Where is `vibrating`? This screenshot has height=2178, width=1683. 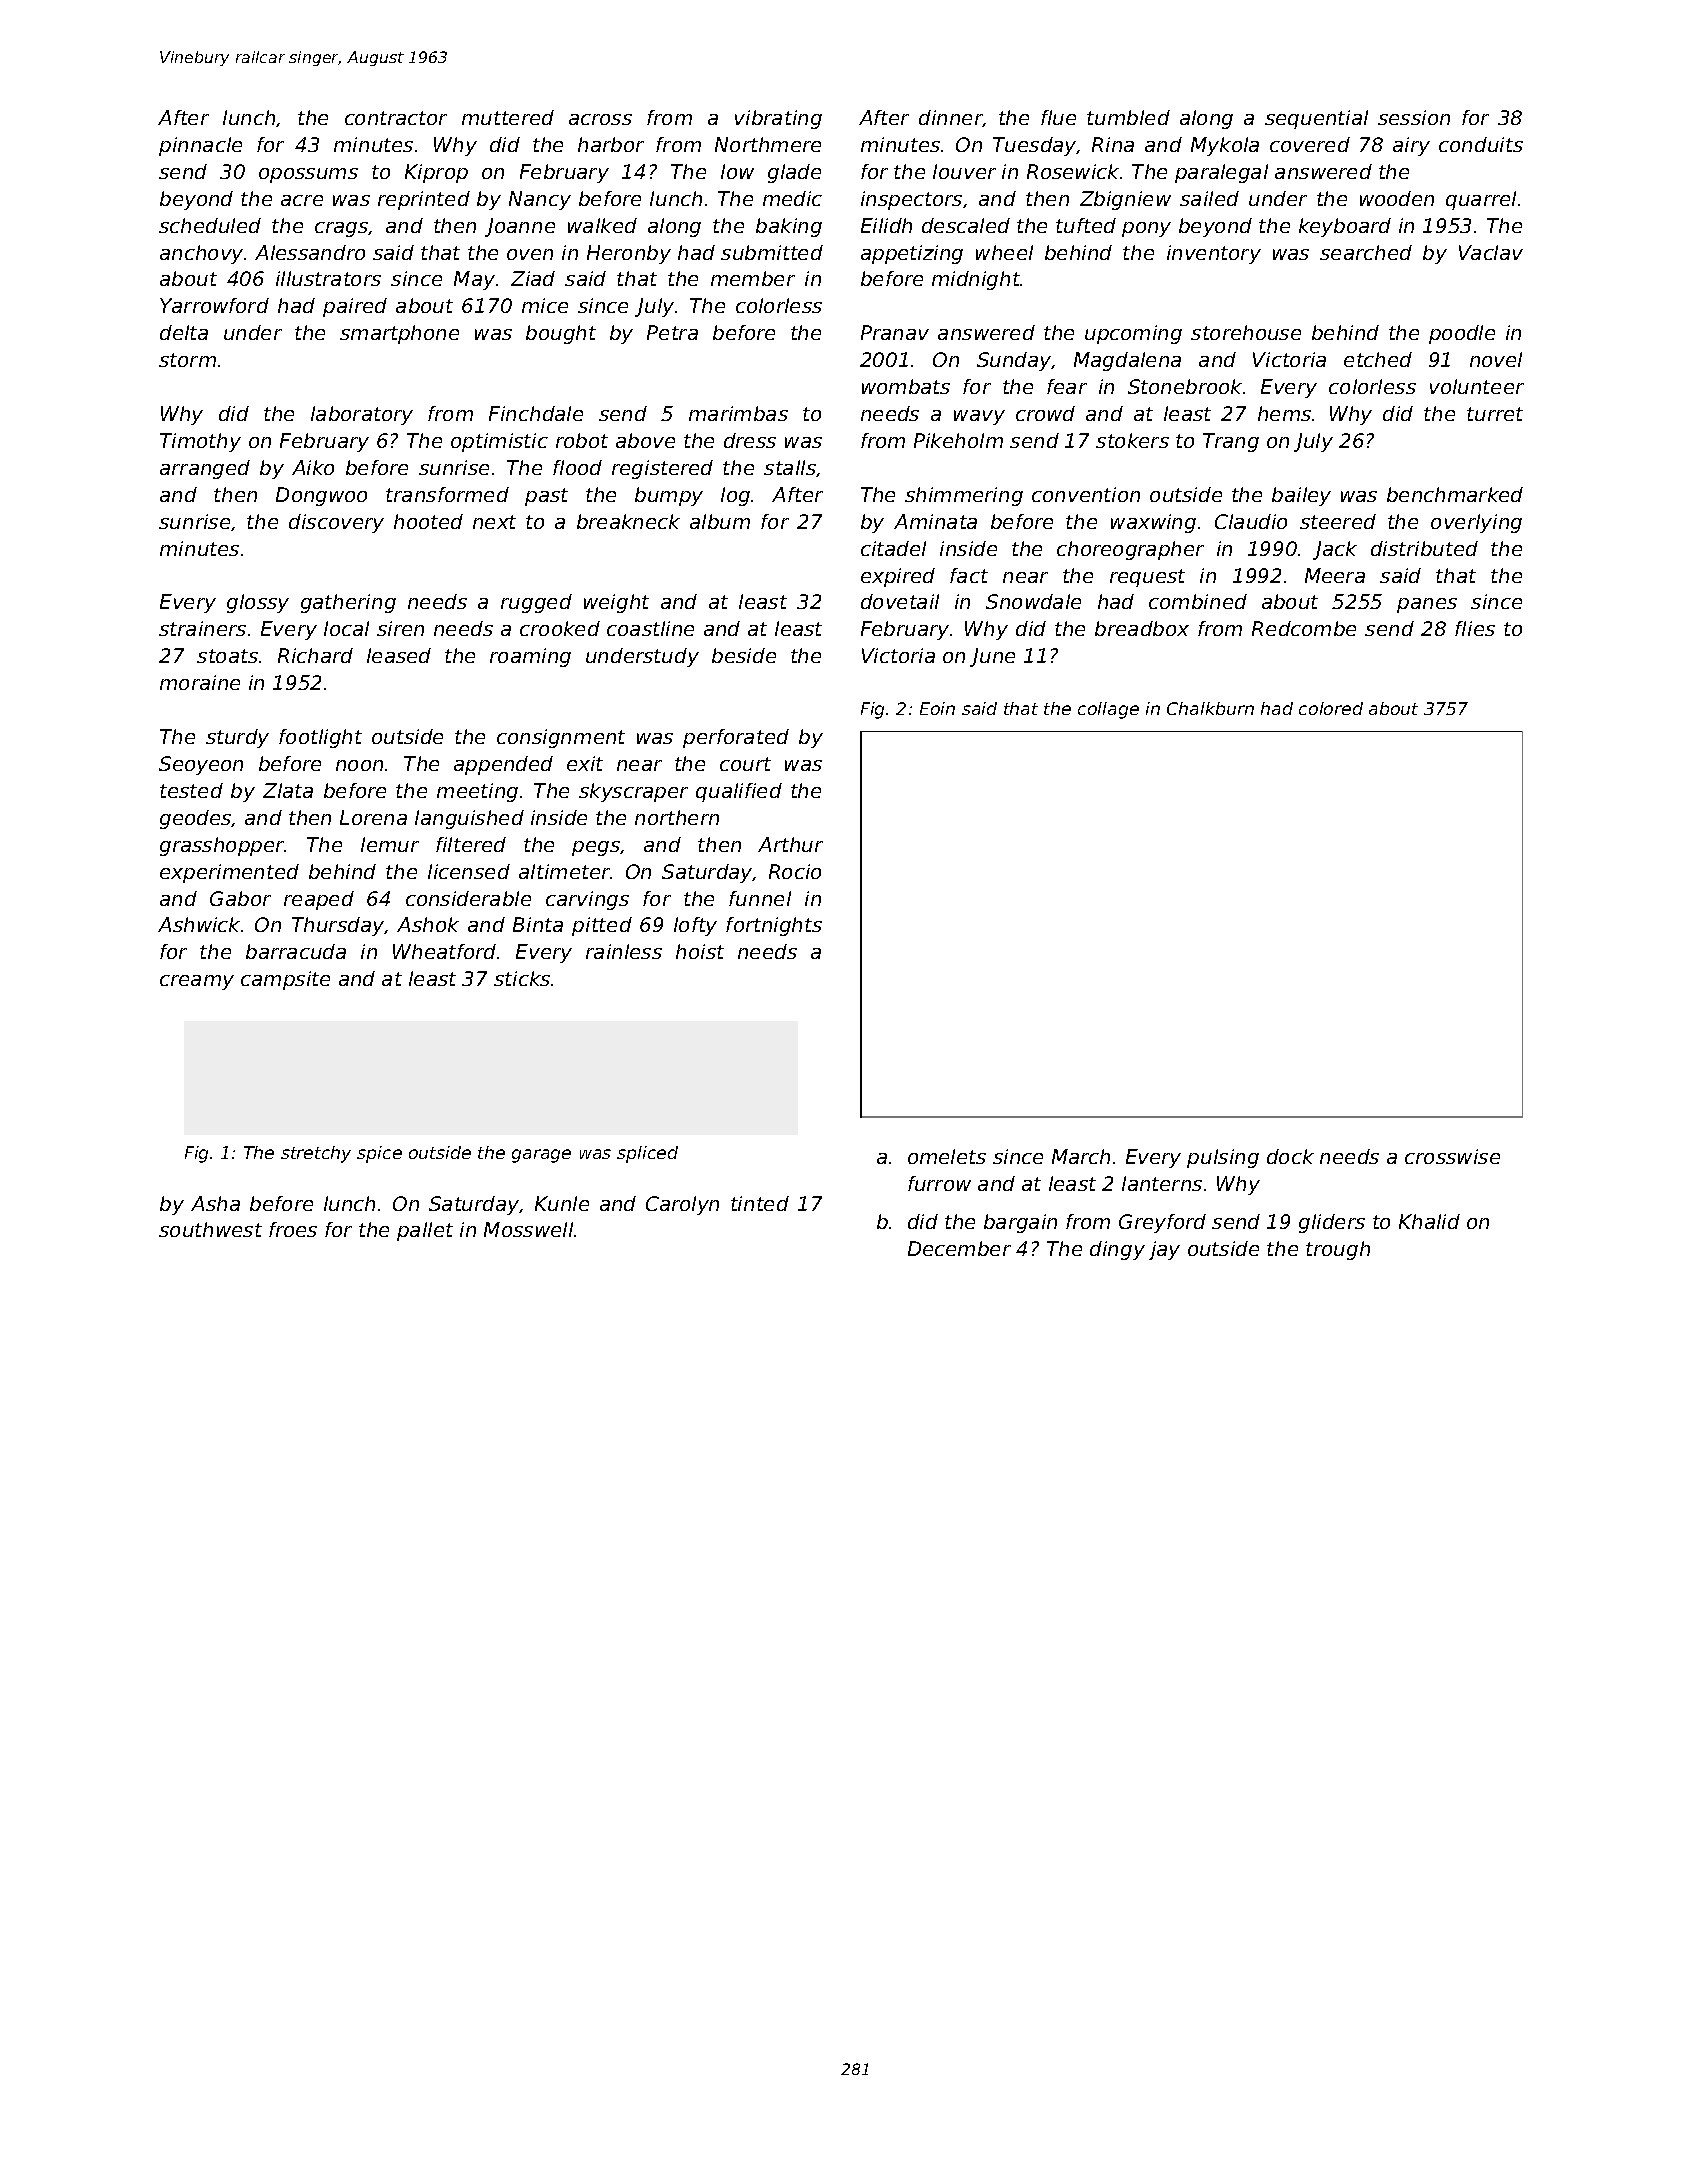
vibrating is located at coordinates (778, 119).
